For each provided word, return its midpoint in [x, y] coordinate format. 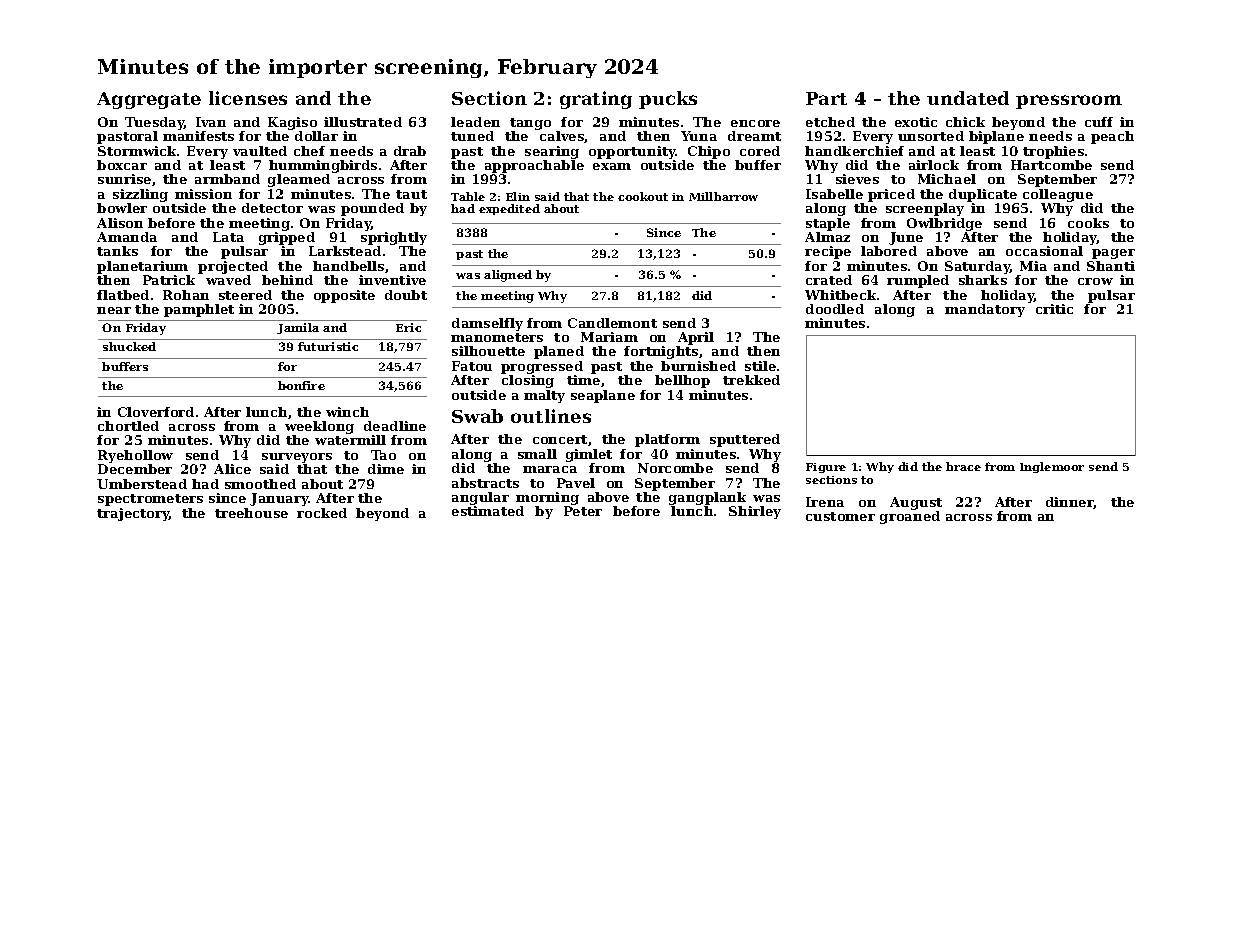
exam [612, 166]
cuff [1099, 122]
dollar [316, 136]
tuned [472, 136]
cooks [1088, 223]
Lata [228, 237]
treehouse [251, 513]
